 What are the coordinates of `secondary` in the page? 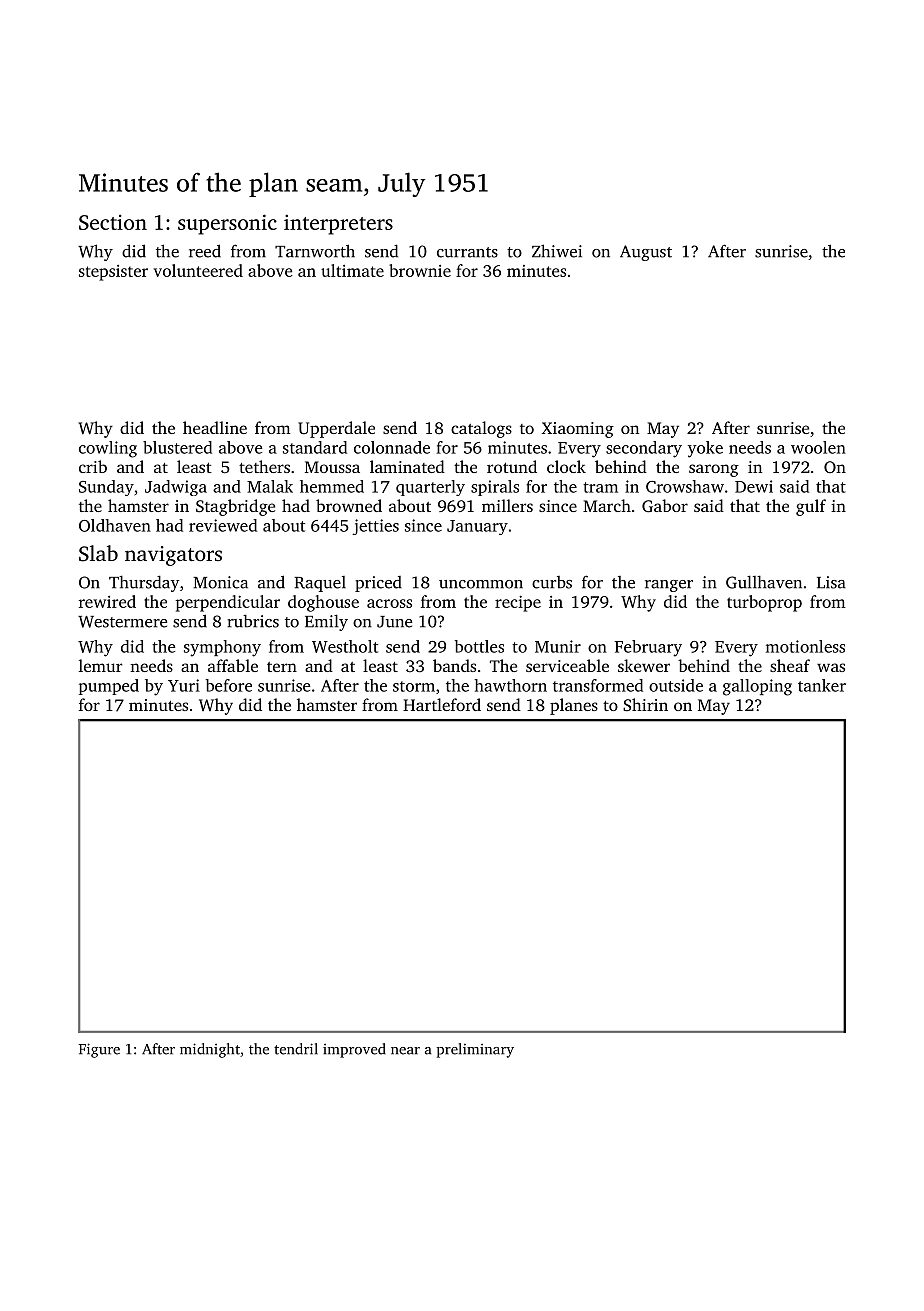 It's located at (644, 449).
